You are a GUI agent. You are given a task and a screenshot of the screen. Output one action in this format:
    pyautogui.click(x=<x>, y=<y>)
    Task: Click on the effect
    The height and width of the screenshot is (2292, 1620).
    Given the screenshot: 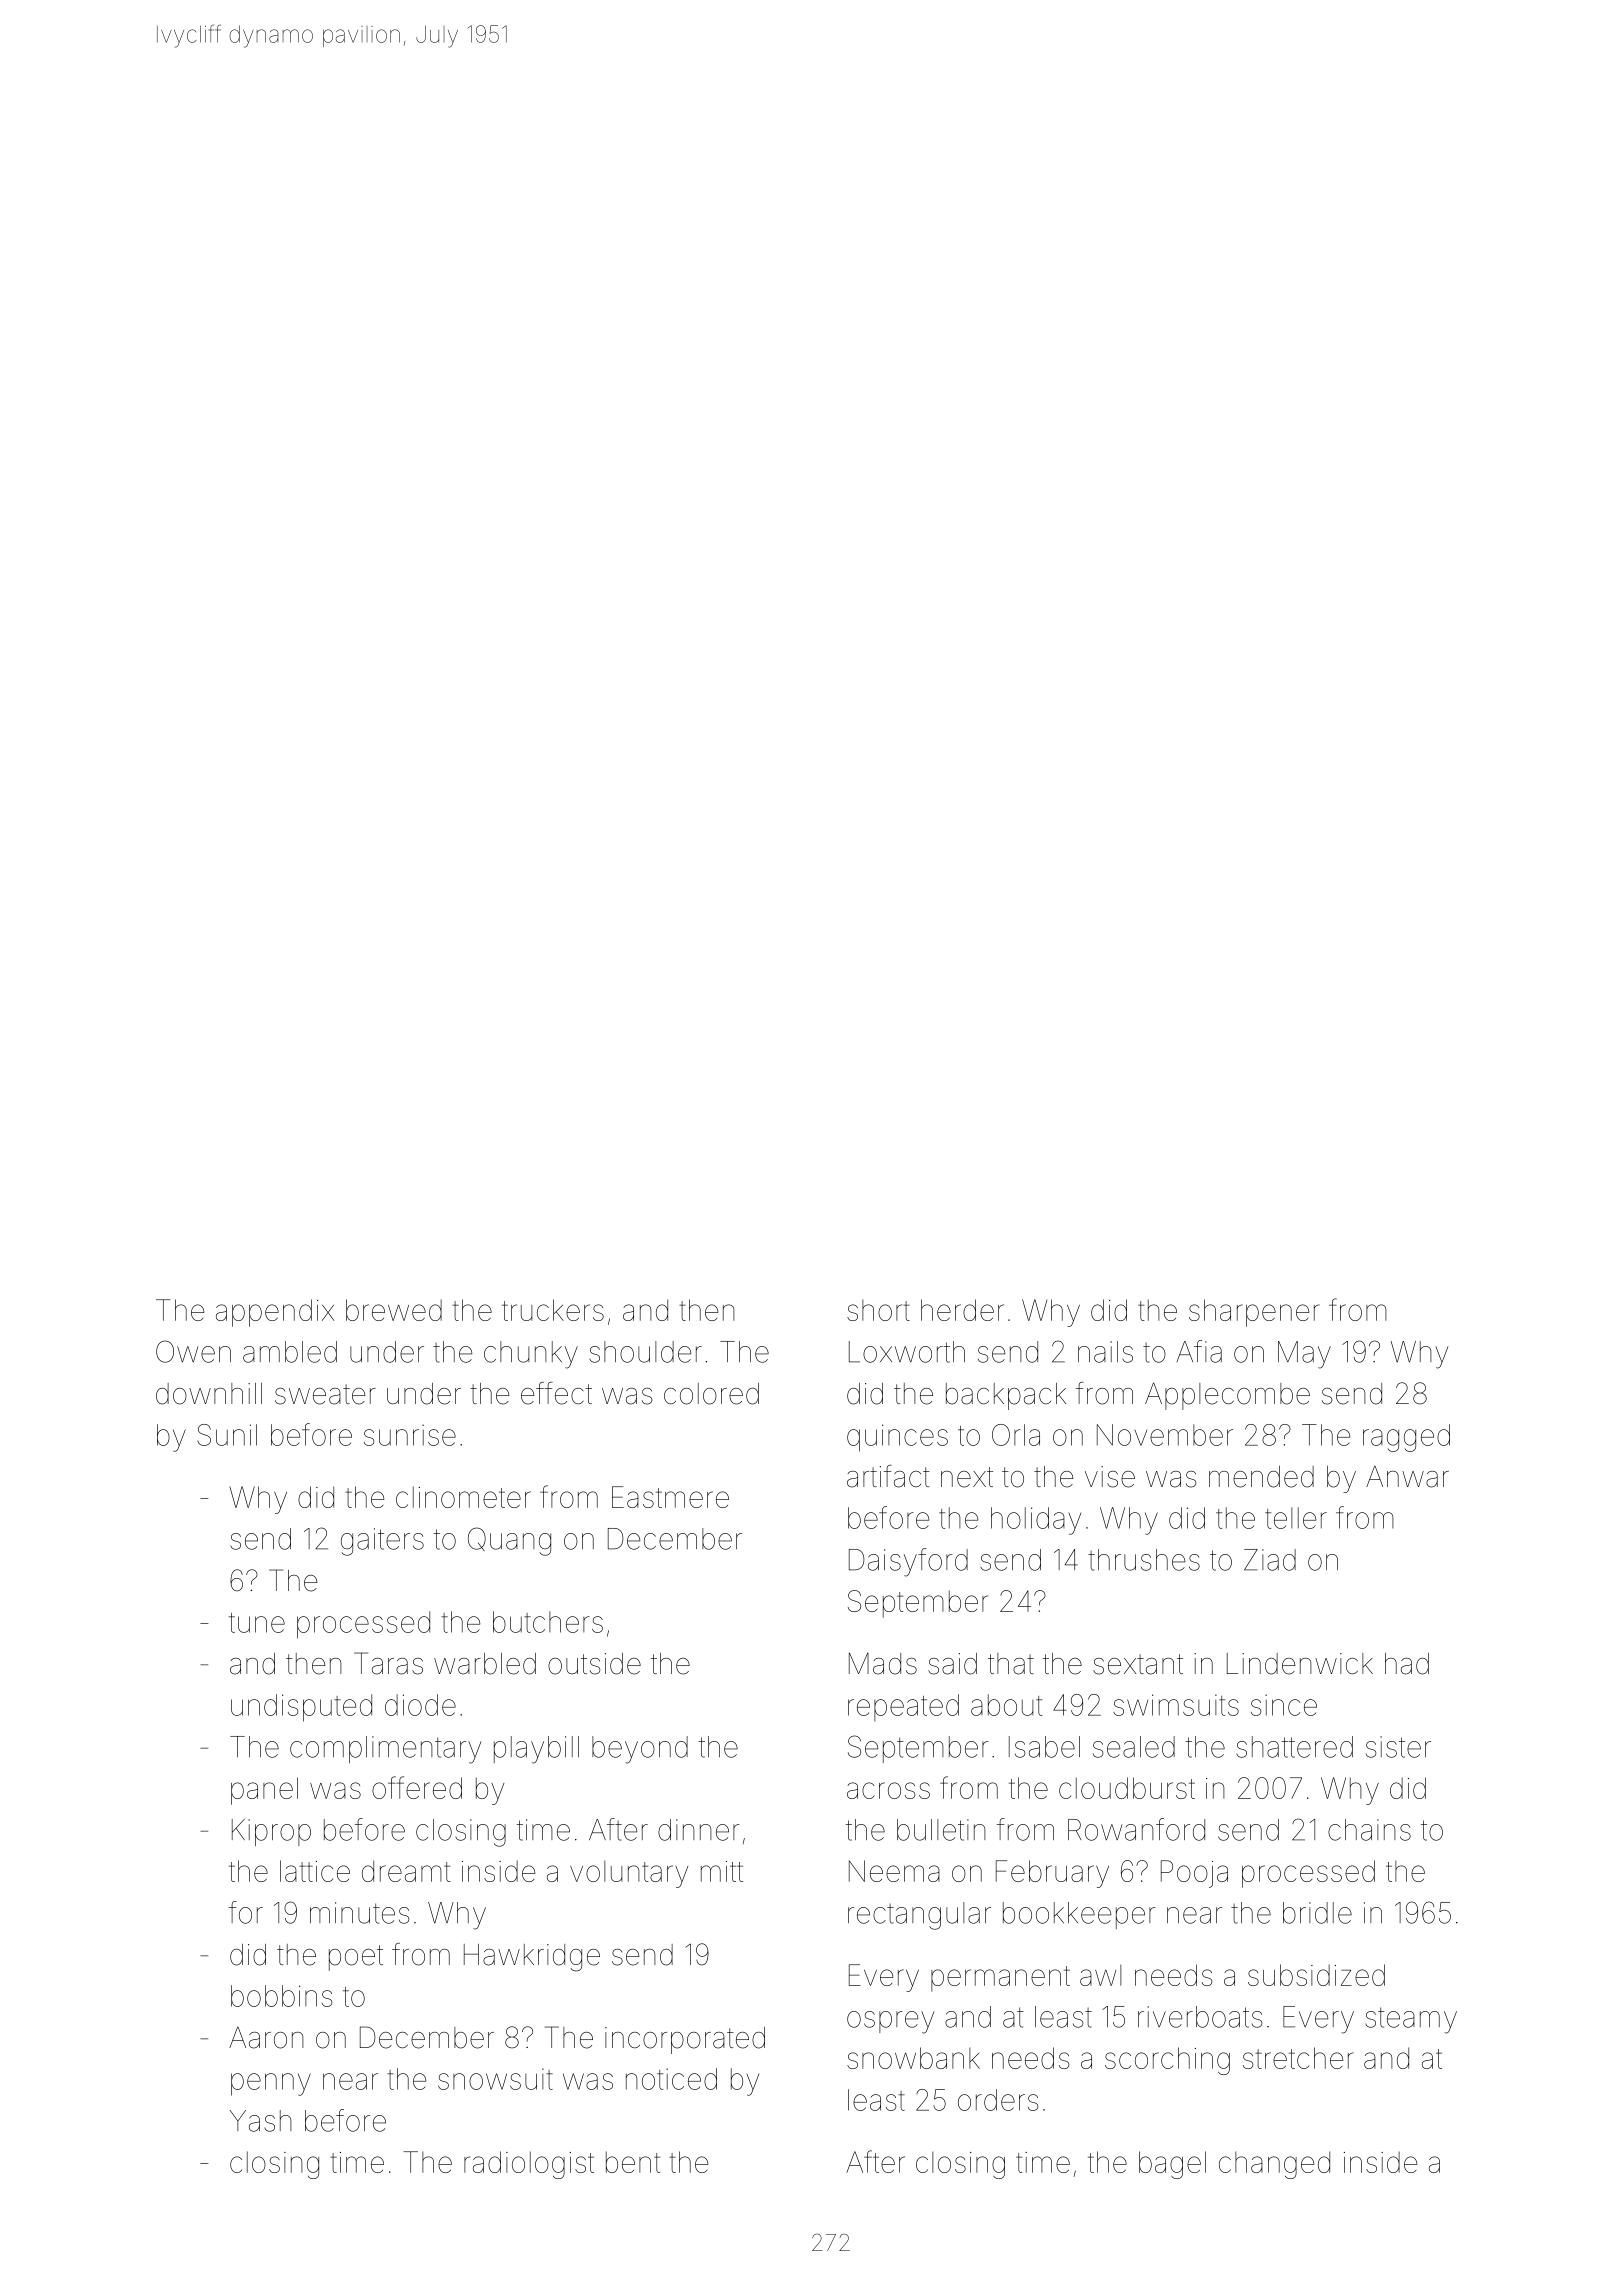 What is the action you would take?
    pyautogui.click(x=556, y=1393)
